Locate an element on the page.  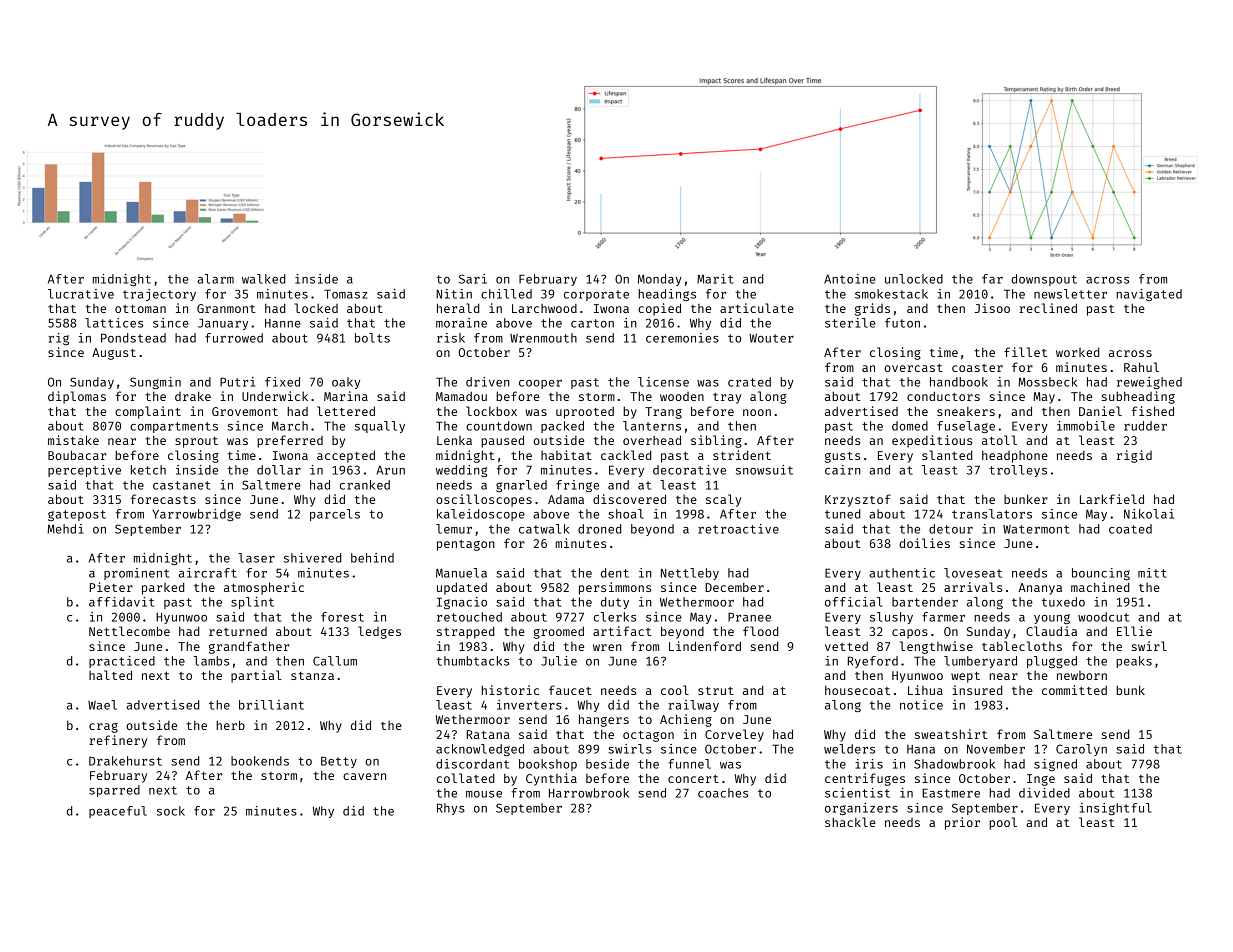
Corveley is located at coordinates (734, 735).
